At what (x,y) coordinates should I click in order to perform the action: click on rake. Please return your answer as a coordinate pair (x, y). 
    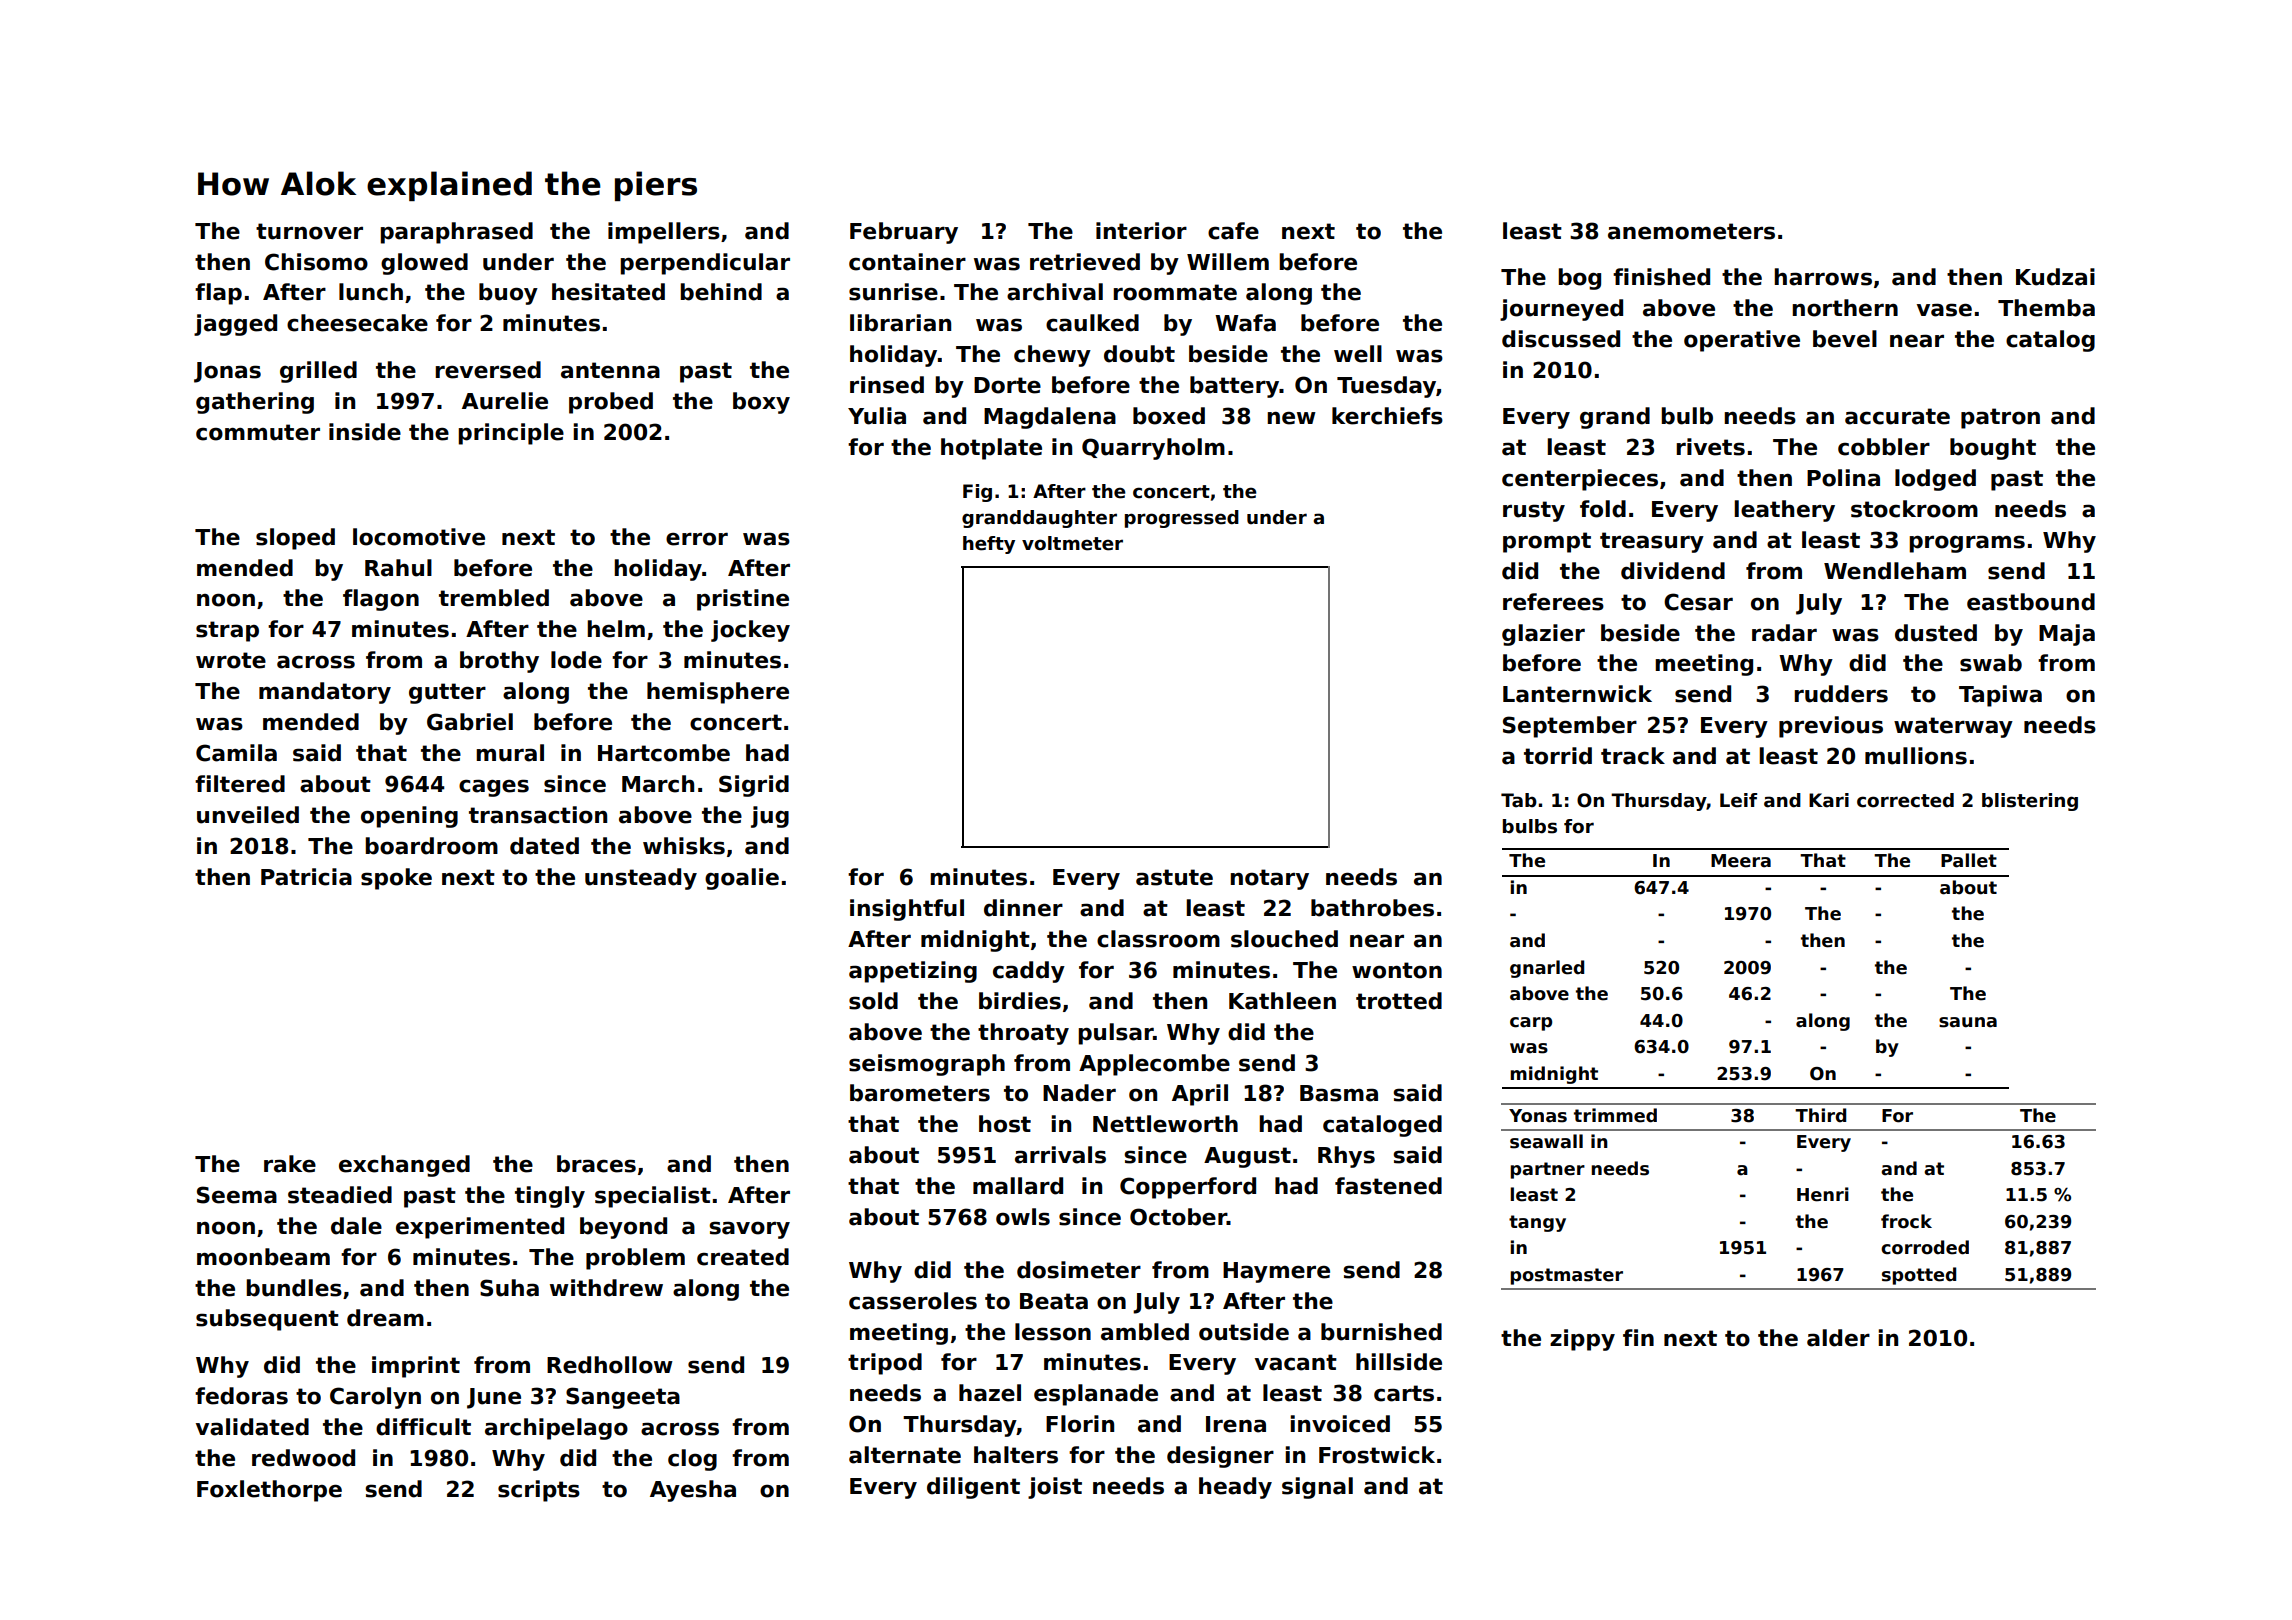
    Looking at the image, I should click on (290, 1164).
